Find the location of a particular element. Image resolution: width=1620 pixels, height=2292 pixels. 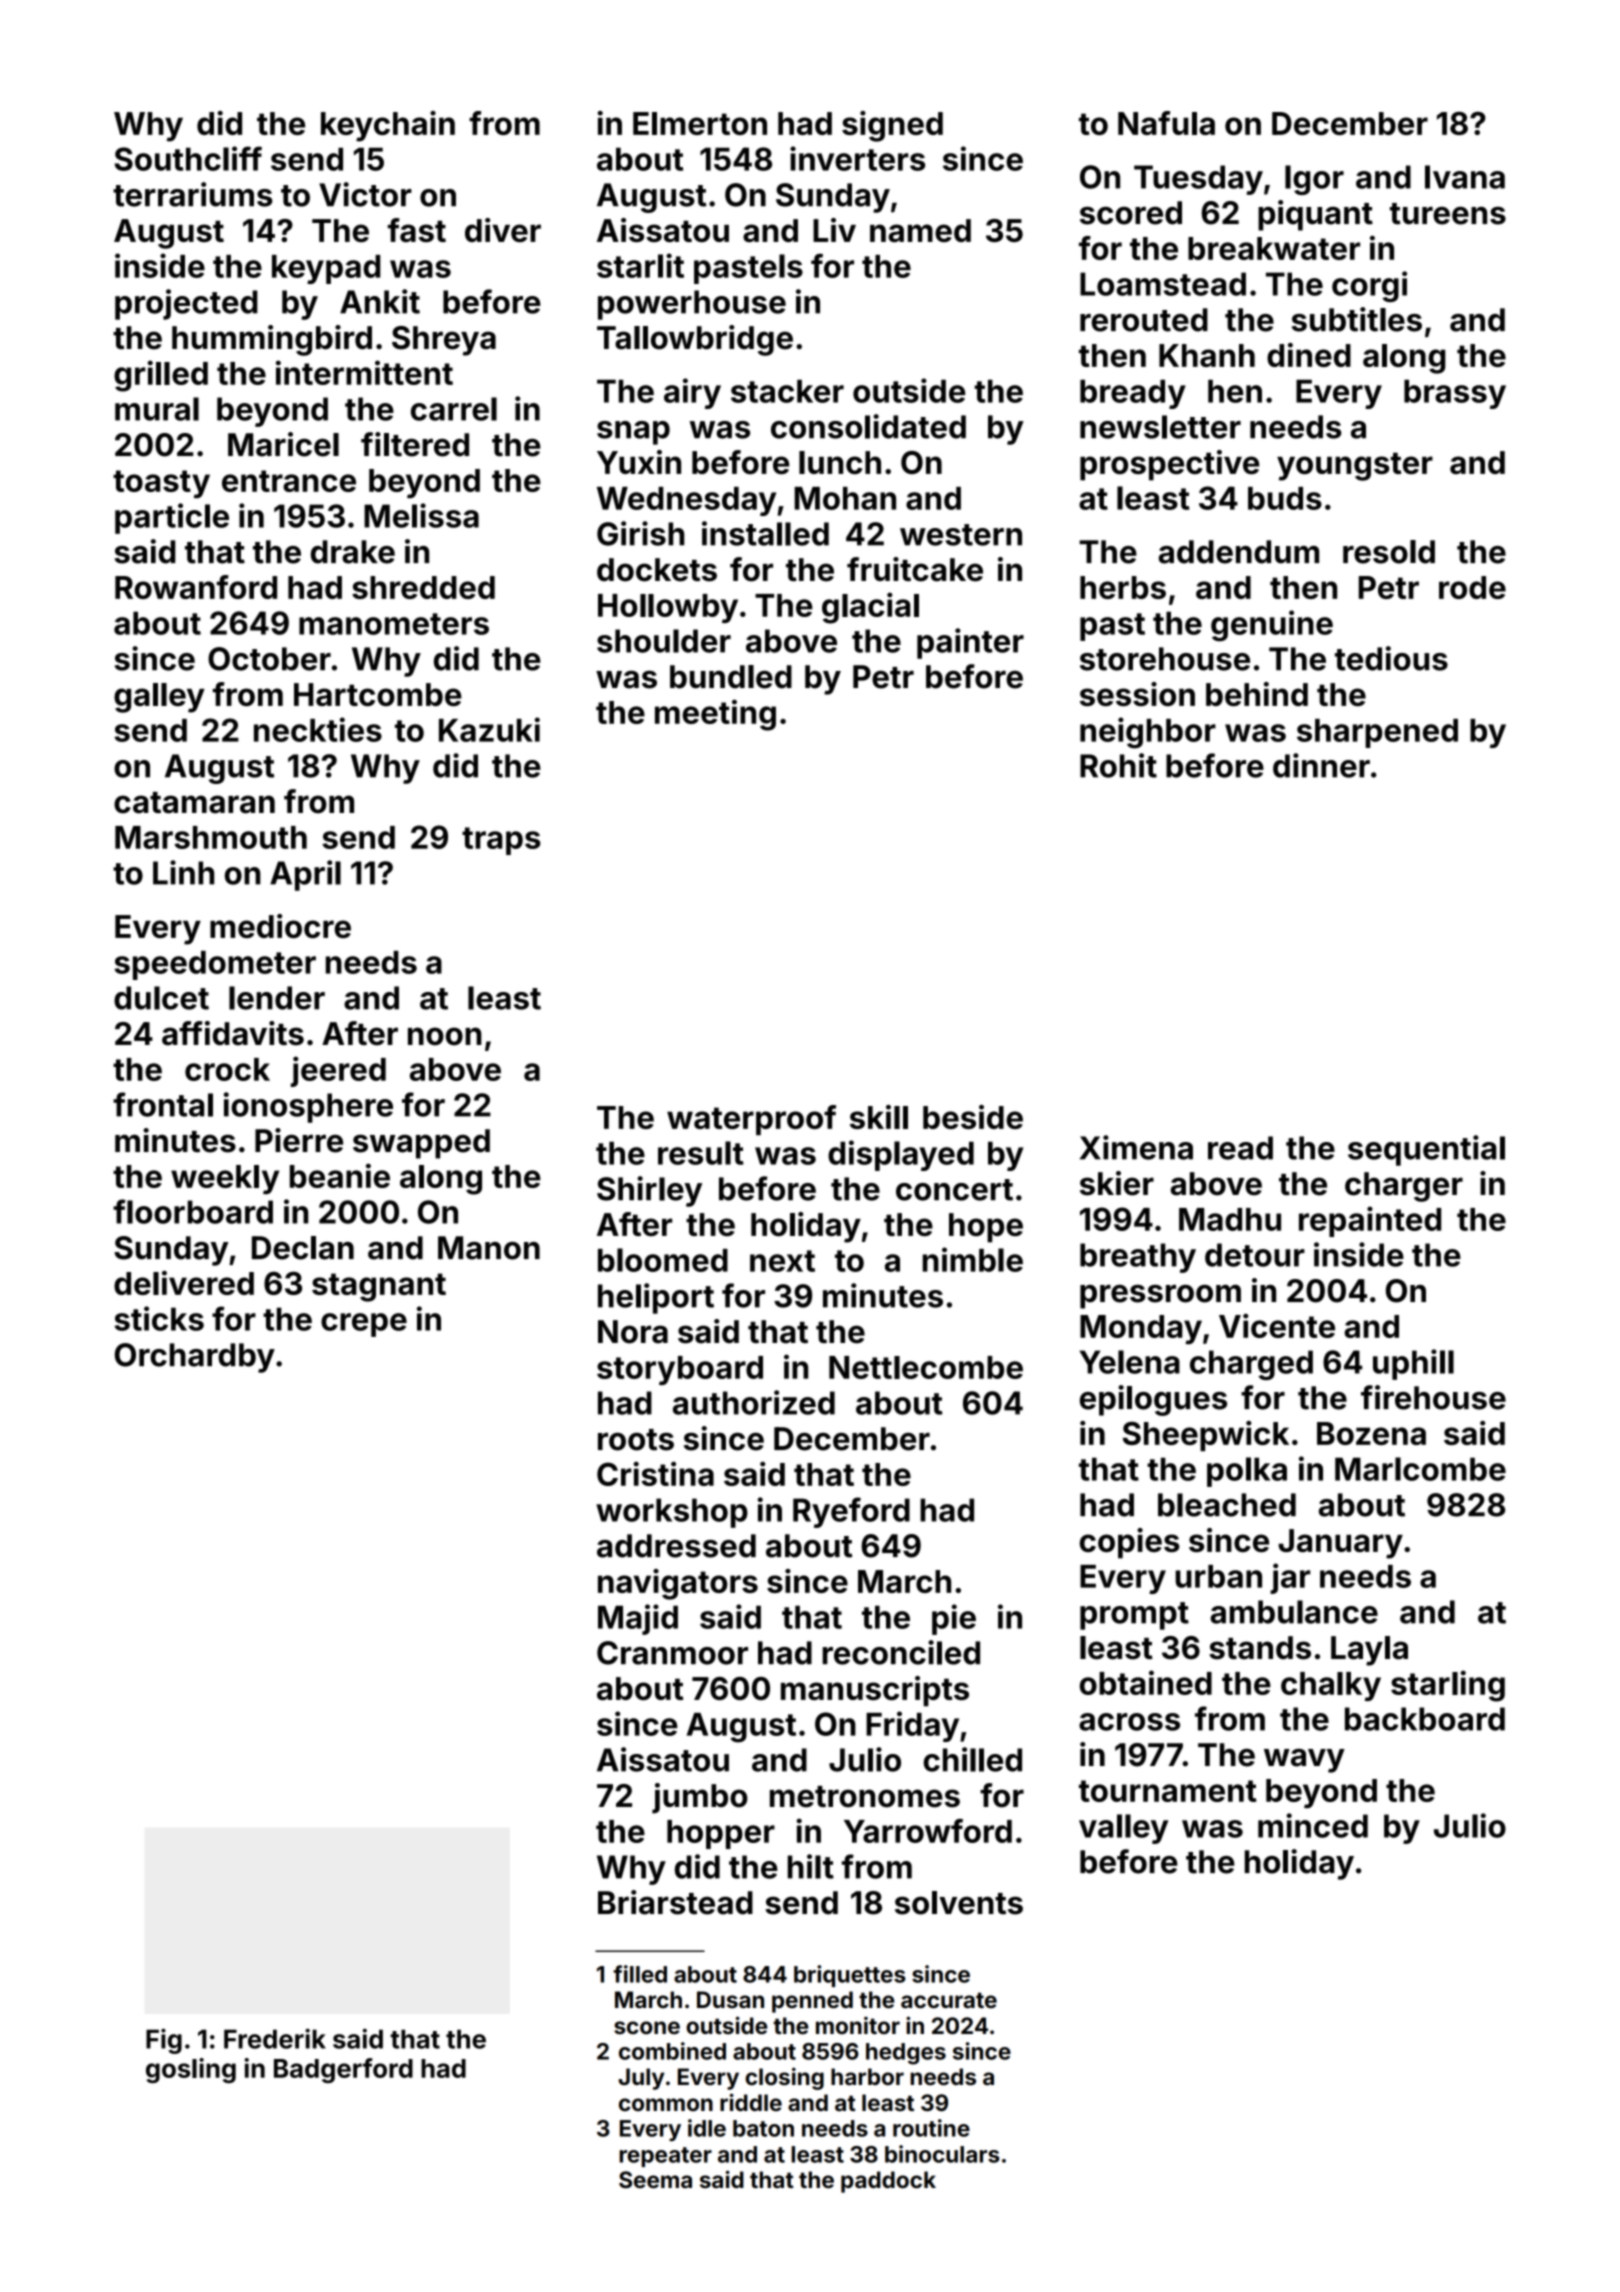

Victor is located at coordinates (365, 194).
